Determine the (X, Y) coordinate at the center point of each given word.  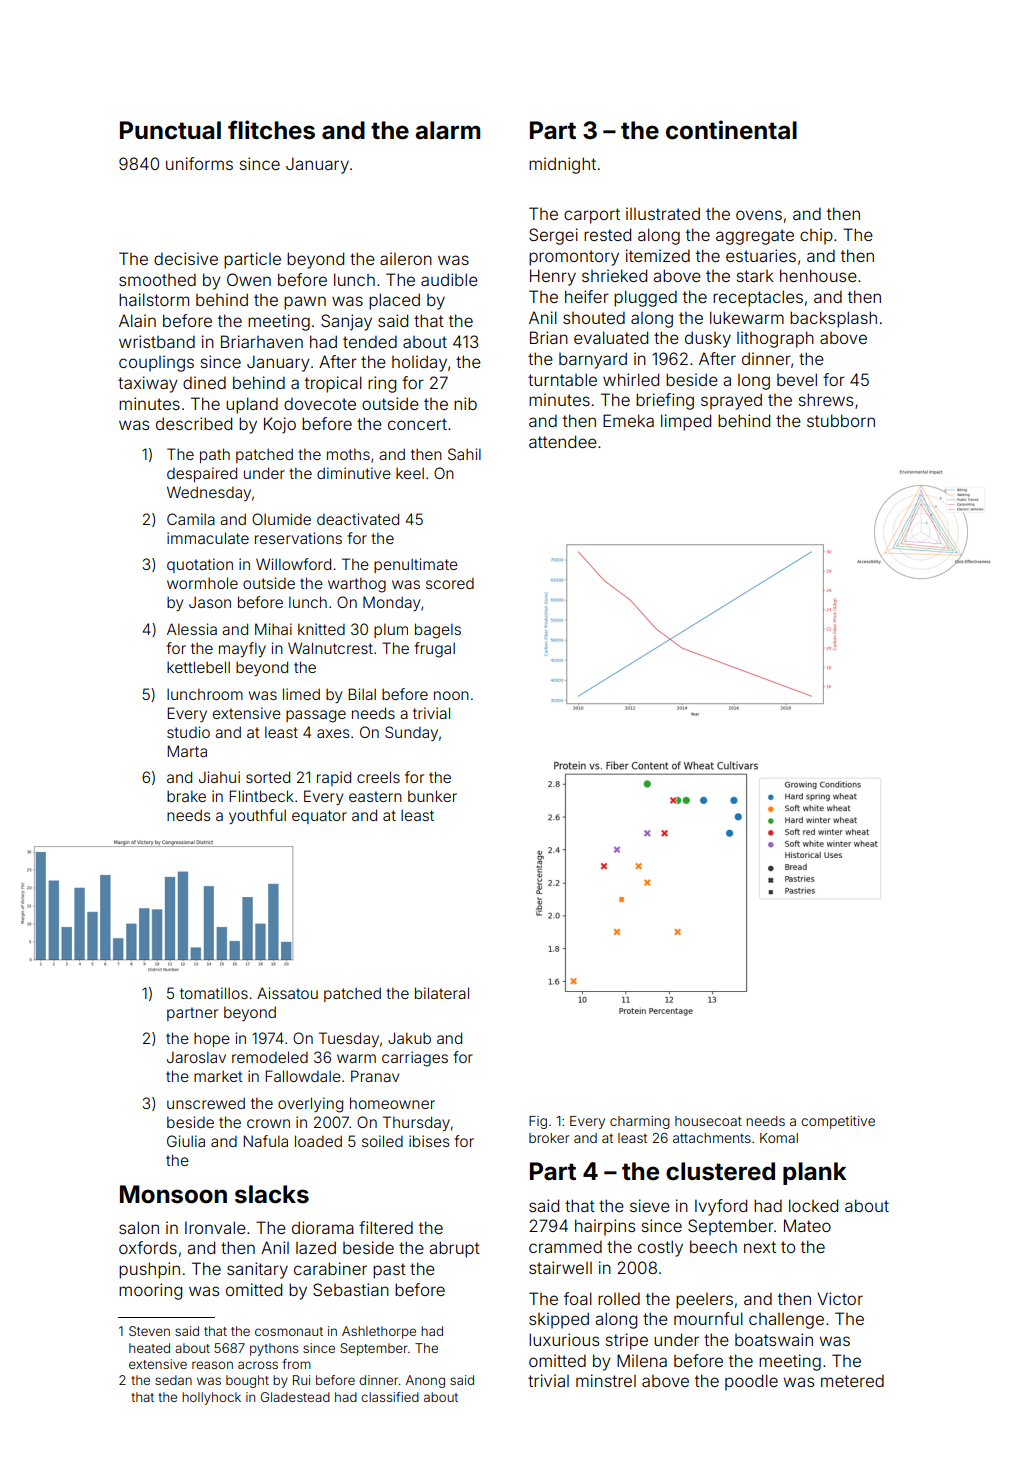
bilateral (442, 993)
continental (731, 130)
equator (319, 817)
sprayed (731, 401)
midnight (562, 165)
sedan (173, 1380)
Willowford (293, 564)
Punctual (170, 130)
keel (410, 473)
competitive (838, 1122)
